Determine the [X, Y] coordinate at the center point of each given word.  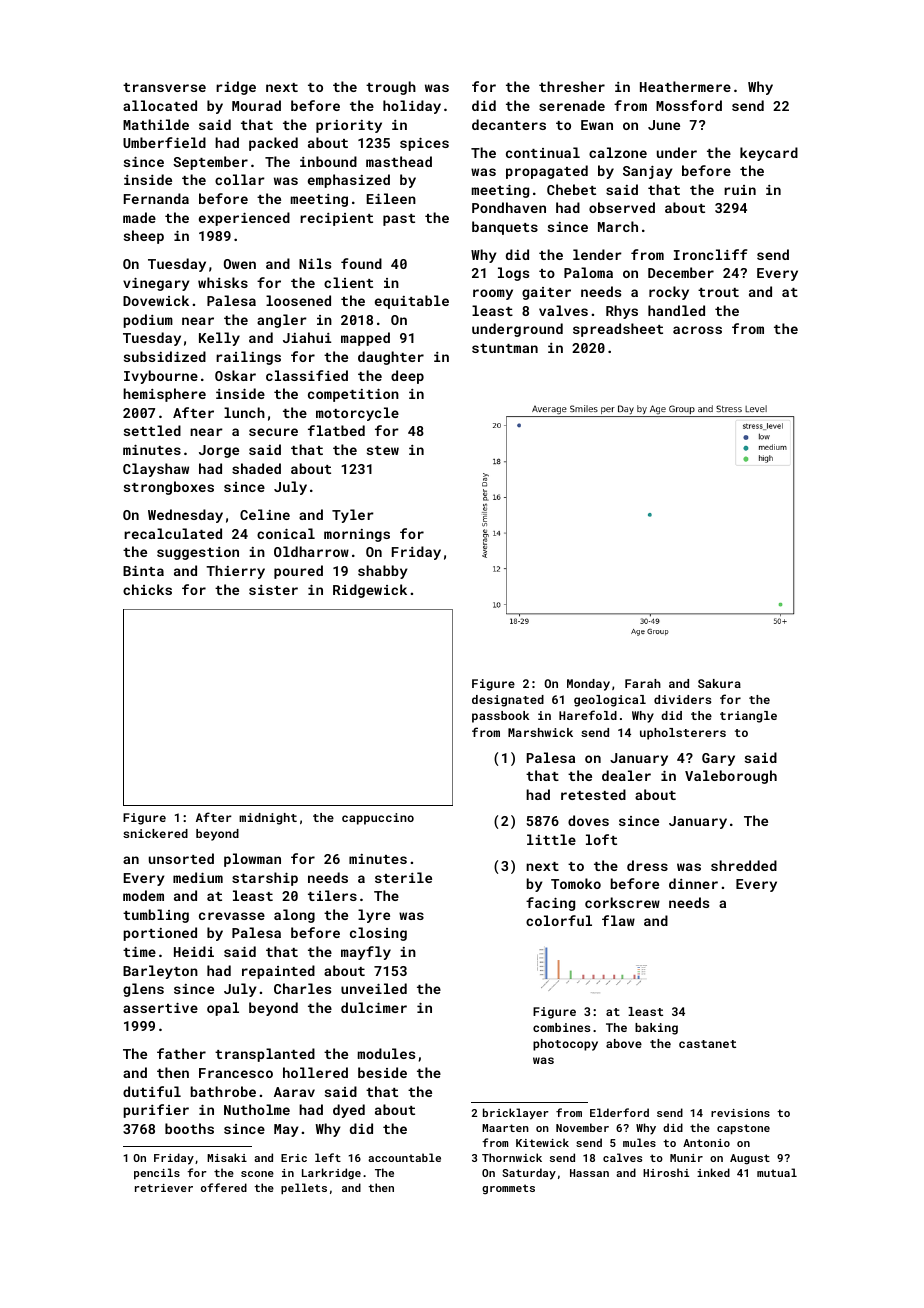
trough [391, 88]
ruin [740, 190]
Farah [643, 683]
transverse [164, 87]
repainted [278, 972]
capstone [743, 1129]
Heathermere [685, 86]
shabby [383, 572]
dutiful [152, 1091]
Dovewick [156, 300]
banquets [505, 228]
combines [561, 1027]
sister [273, 590]
